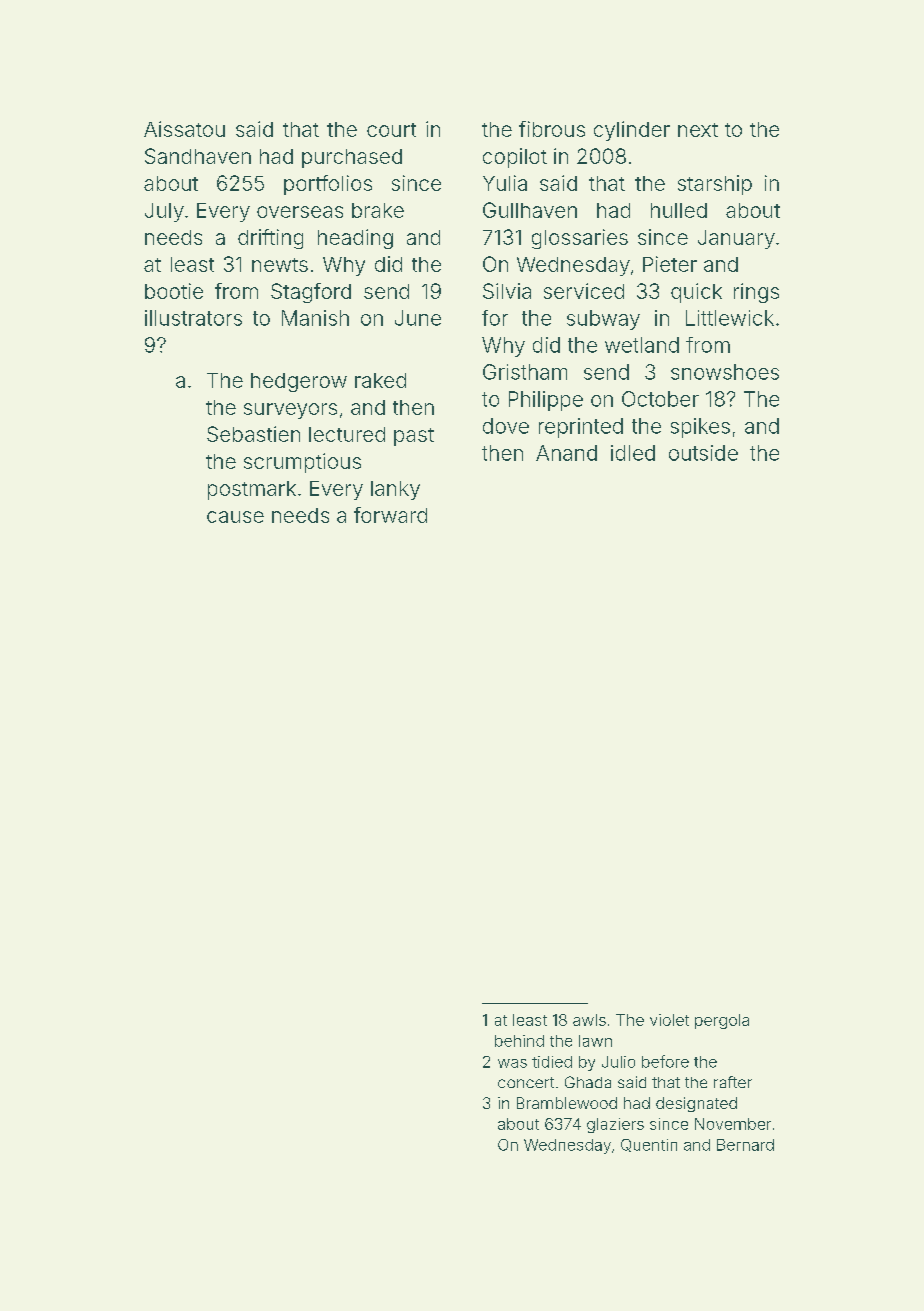 The image size is (924, 1311). What do you see at coordinates (669, 1020) in the document?
I see `violet` at bounding box center [669, 1020].
